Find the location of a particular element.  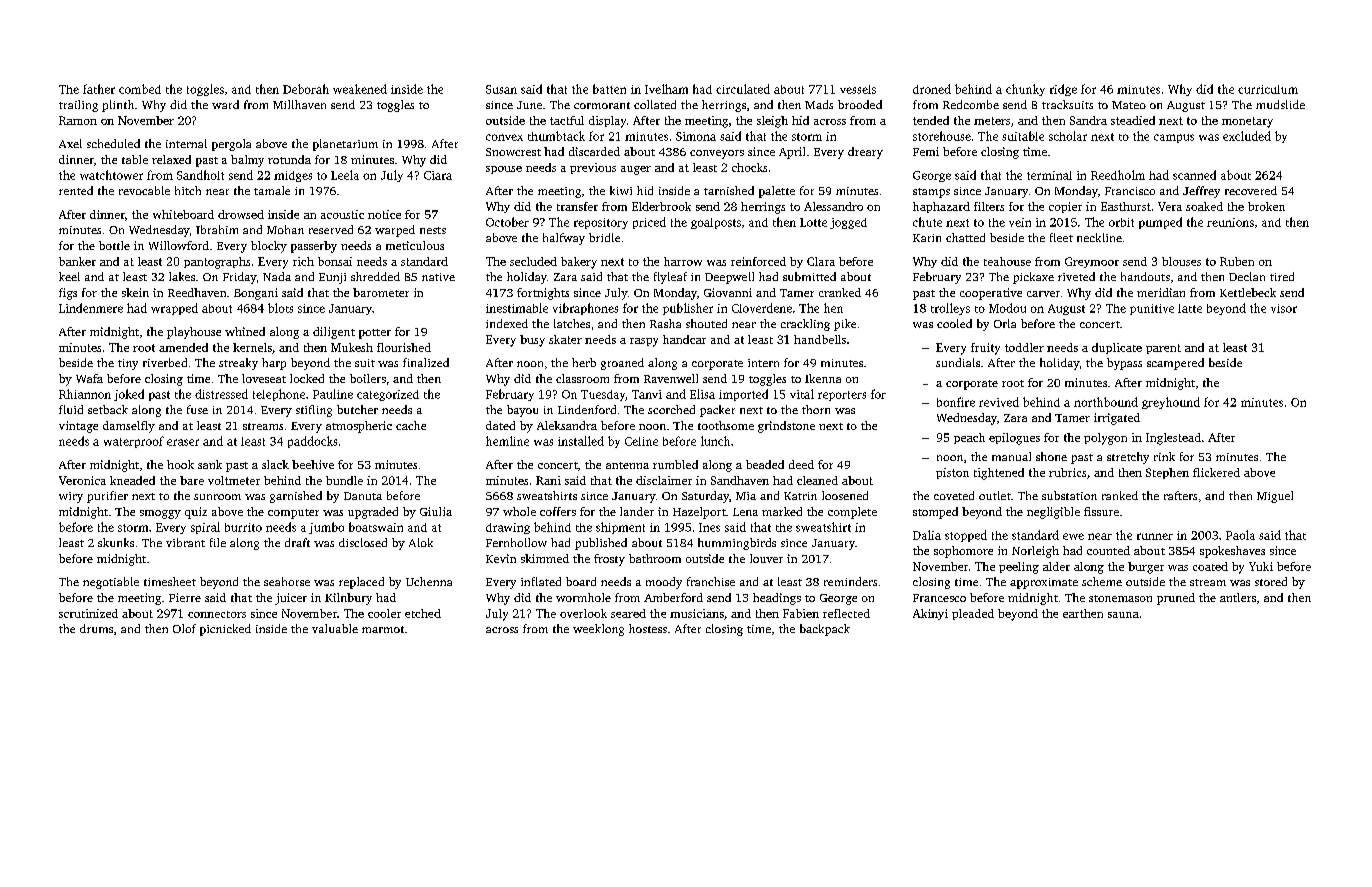

watchtower is located at coordinates (111, 175).
